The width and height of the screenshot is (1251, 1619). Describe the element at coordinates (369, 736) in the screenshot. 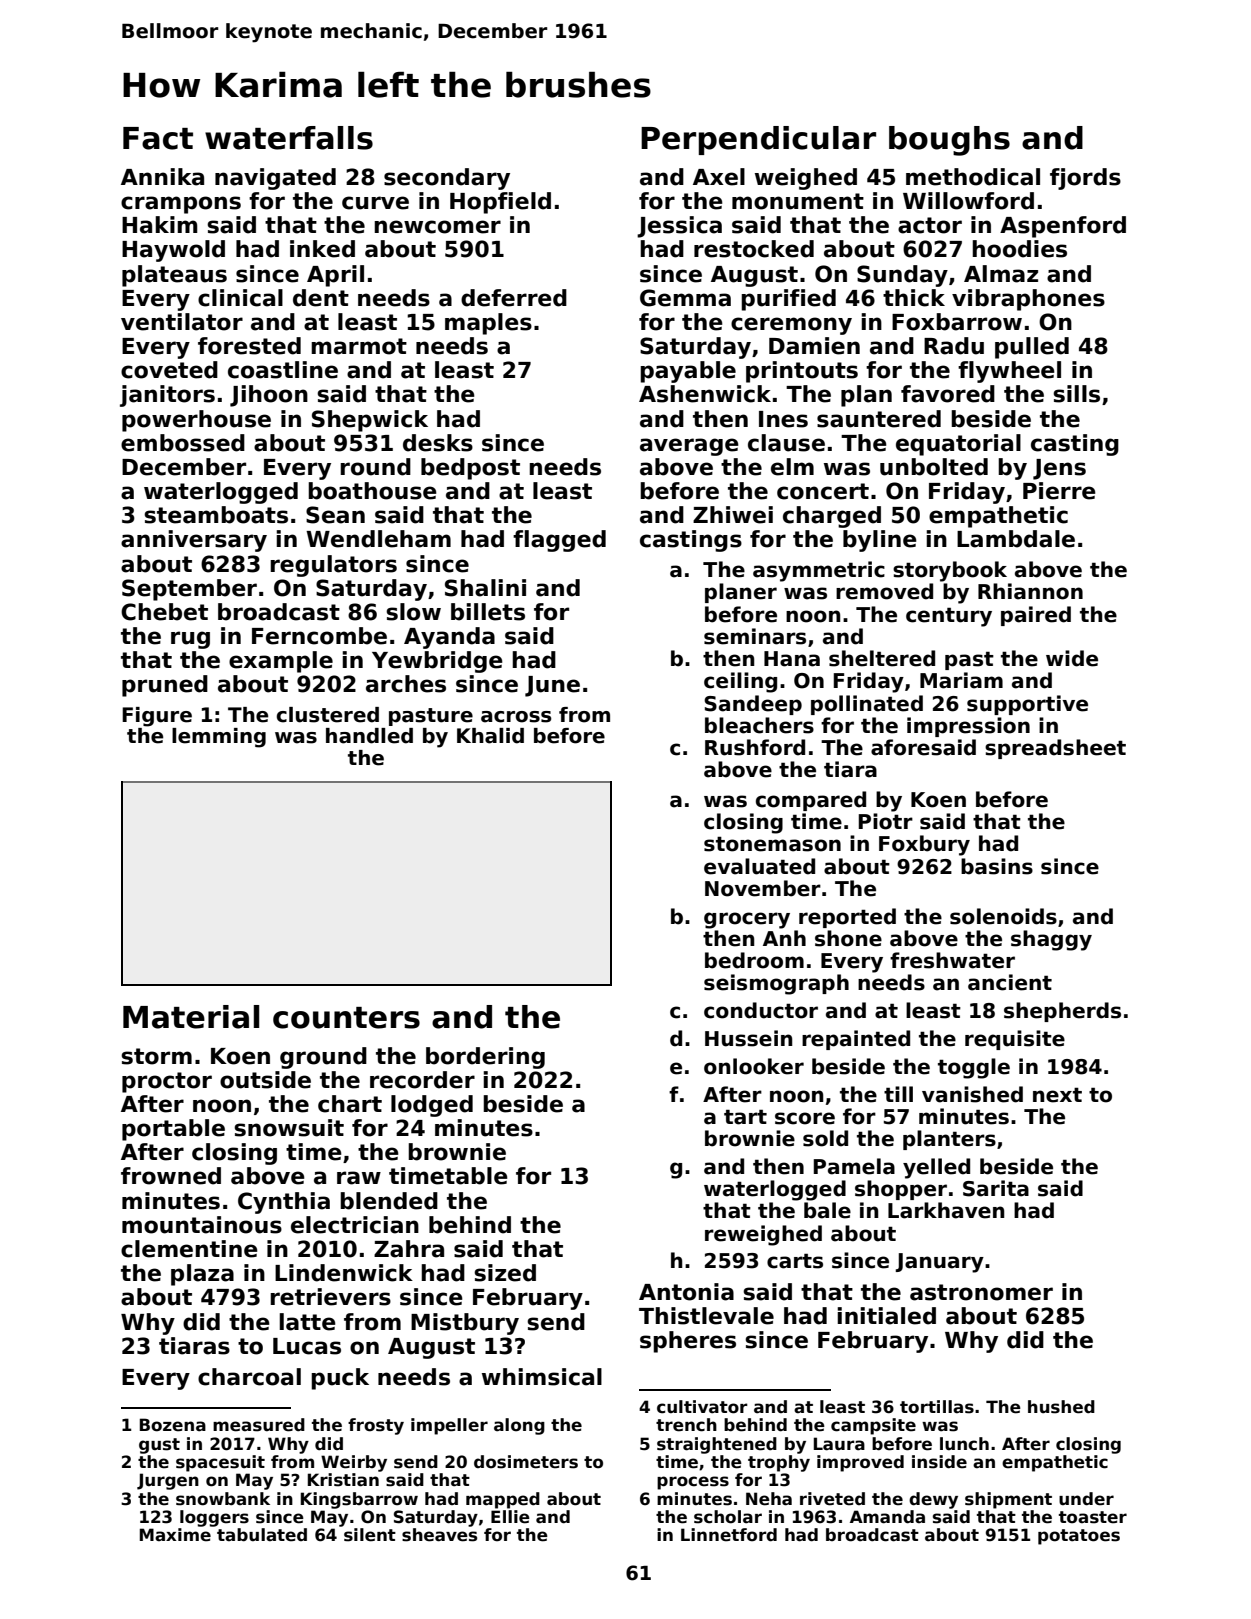

I see `handled` at that location.
